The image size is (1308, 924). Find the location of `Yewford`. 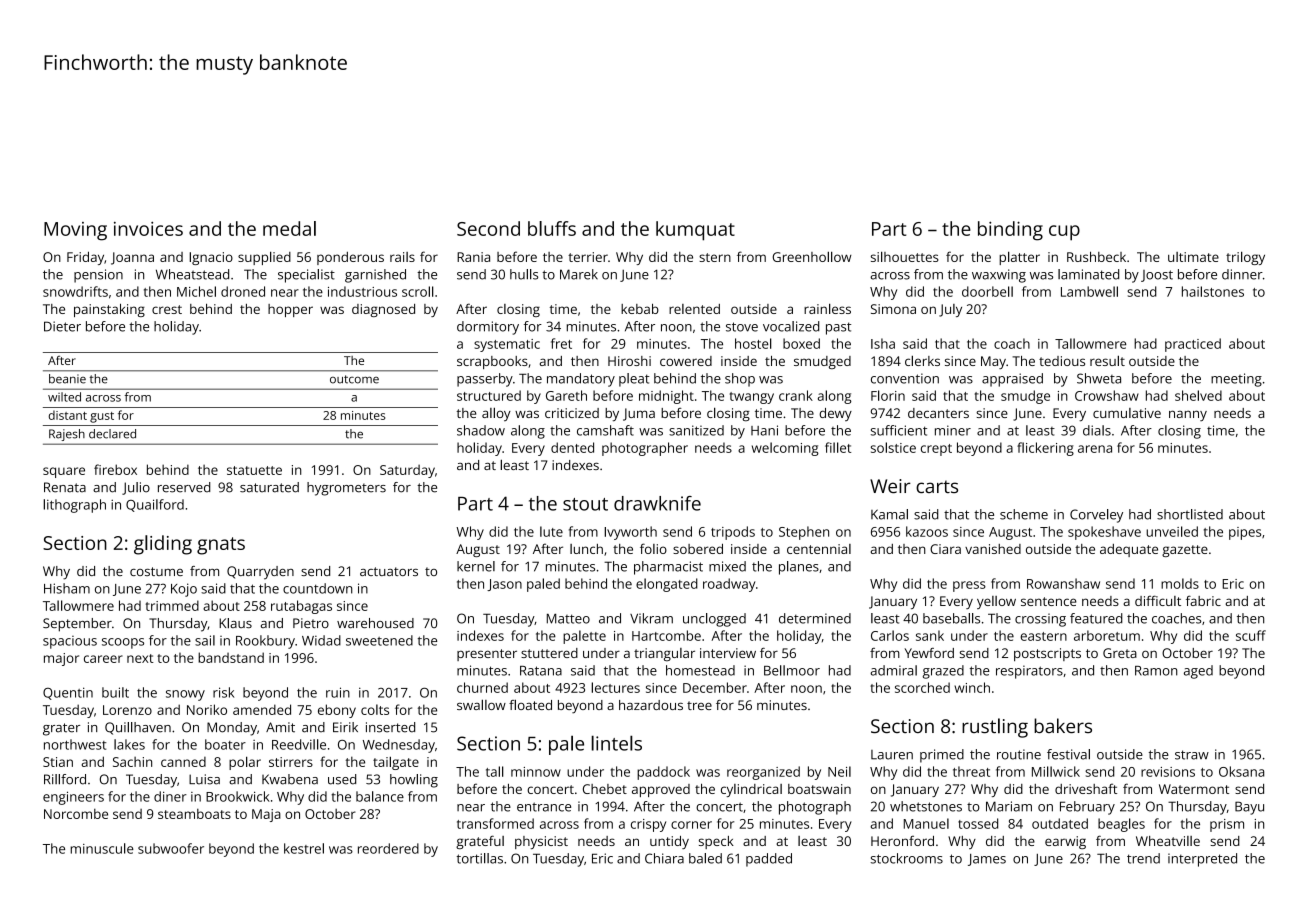

Yewford is located at coordinates (929, 653).
